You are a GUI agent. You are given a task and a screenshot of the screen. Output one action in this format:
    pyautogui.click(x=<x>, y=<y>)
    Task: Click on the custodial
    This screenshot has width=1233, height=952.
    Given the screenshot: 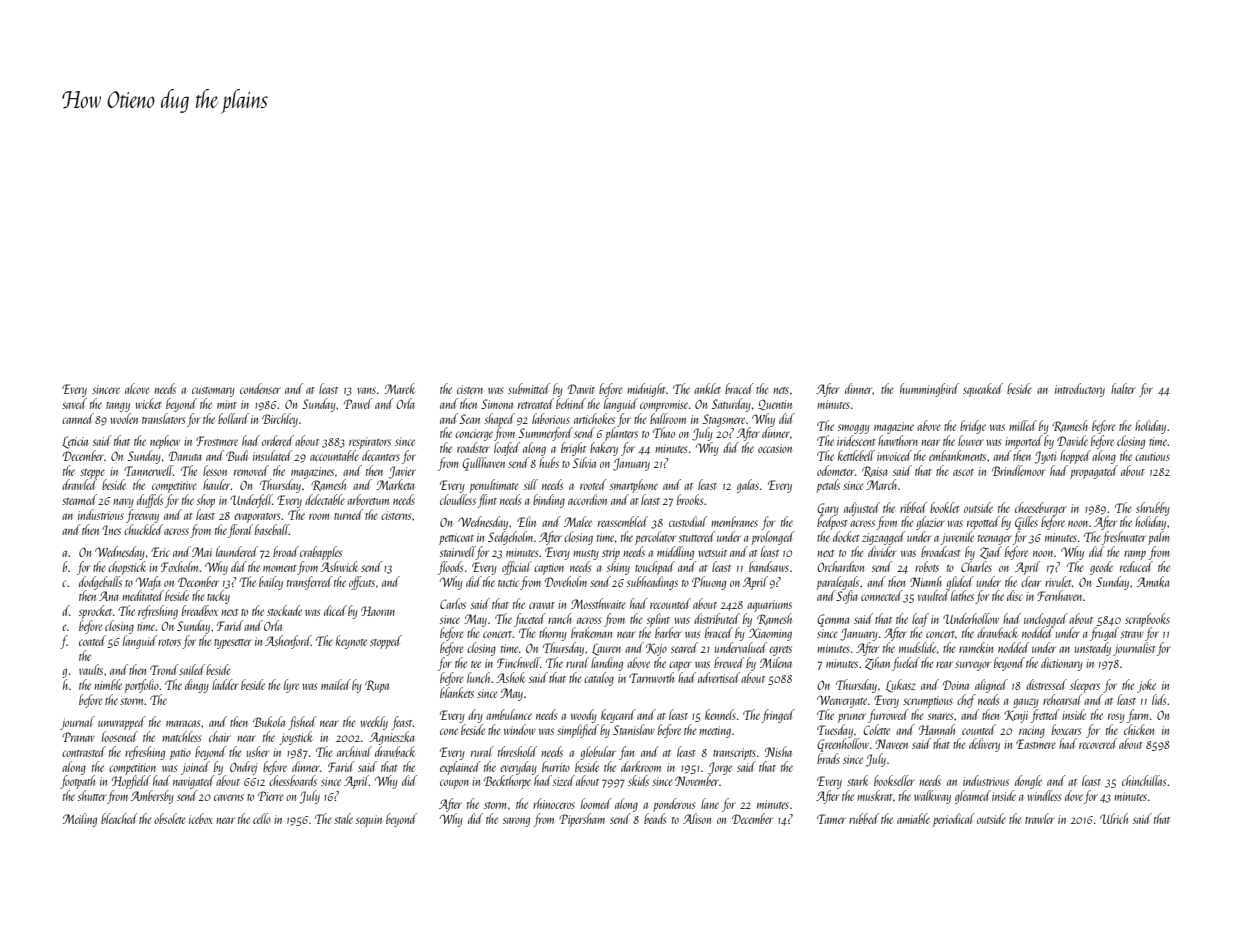 What is the action you would take?
    pyautogui.click(x=688, y=521)
